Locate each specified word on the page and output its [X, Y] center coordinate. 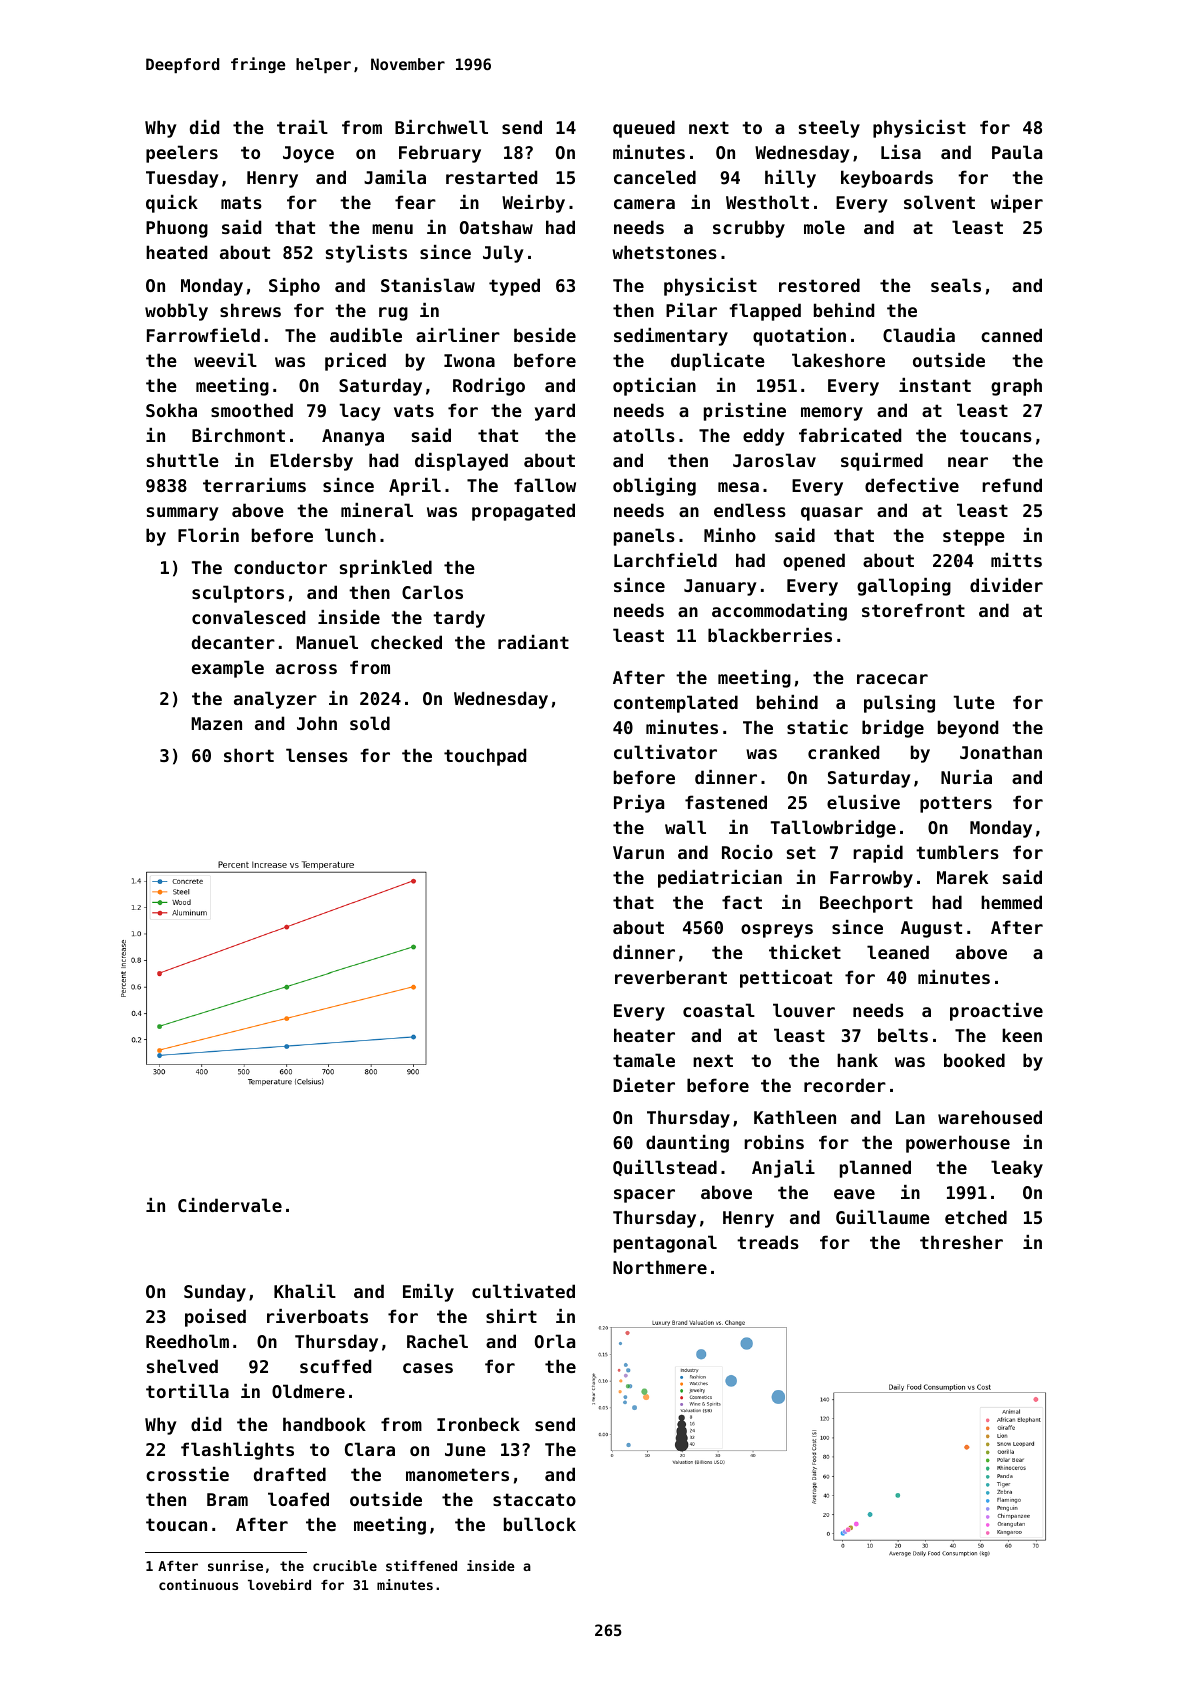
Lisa [901, 152]
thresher [961, 1242]
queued [644, 129]
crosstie [187, 1474]
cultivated [523, 1291]
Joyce [308, 154]
